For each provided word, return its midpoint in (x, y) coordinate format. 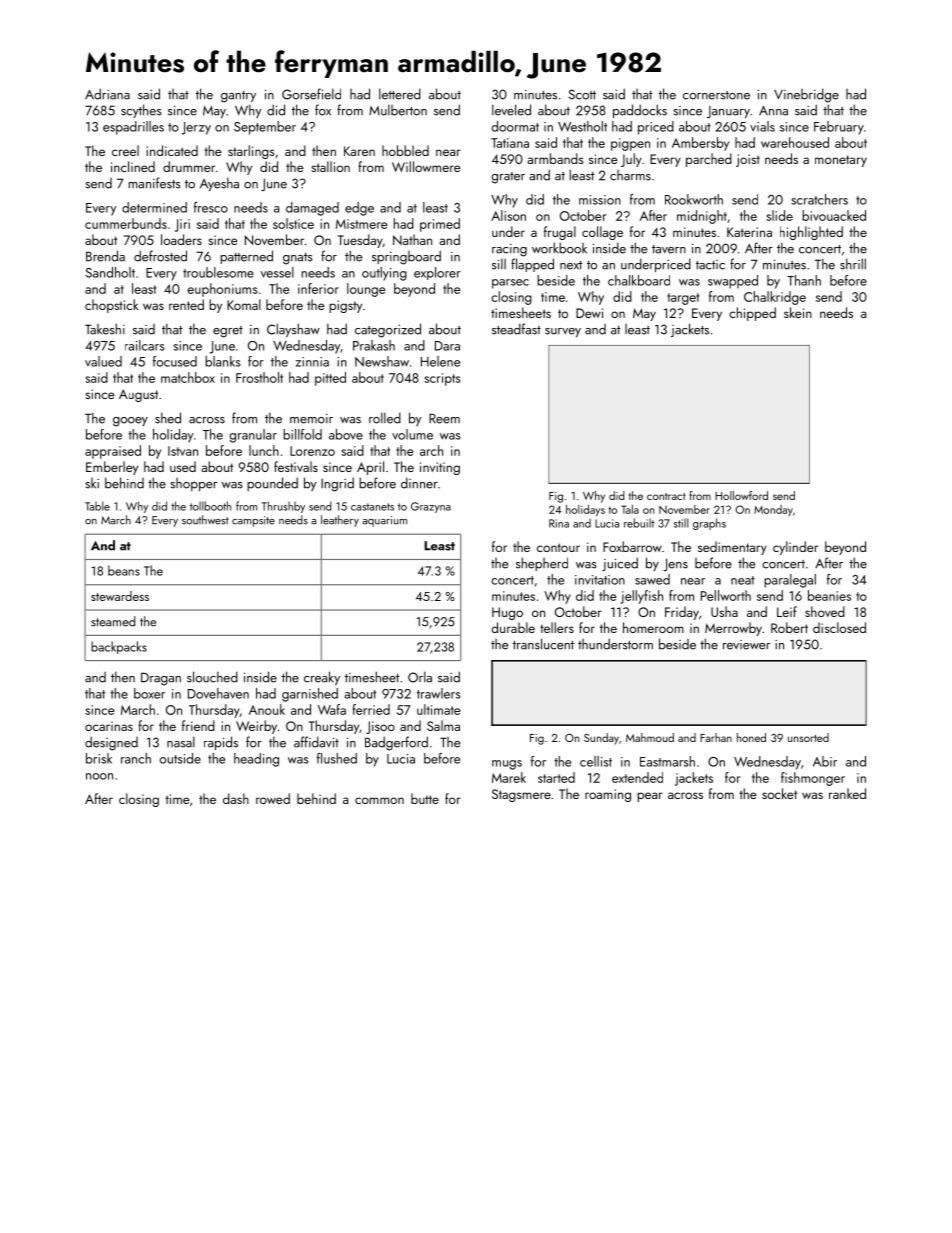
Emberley (112, 468)
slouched (212, 677)
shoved (825, 611)
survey (563, 332)
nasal (181, 742)
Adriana (107, 94)
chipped (752, 314)
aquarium (384, 521)
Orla (420, 677)
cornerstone (716, 95)
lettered (400, 94)
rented (186, 304)
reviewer (746, 645)
